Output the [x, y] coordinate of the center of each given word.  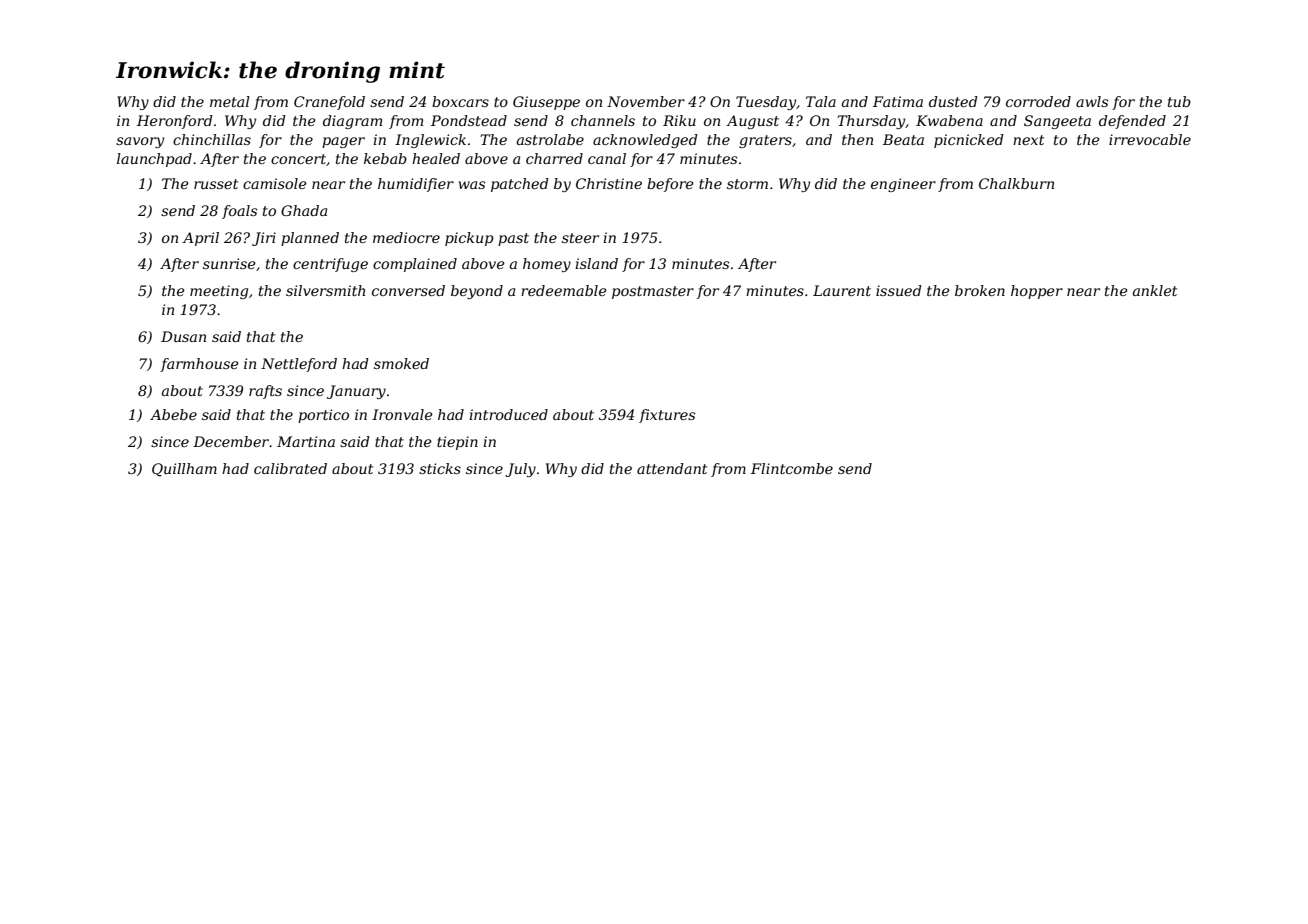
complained [415, 265]
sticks [440, 468]
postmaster [653, 292]
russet [216, 184]
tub [1179, 101]
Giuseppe [546, 103]
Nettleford [299, 365]
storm [747, 184]
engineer [903, 185]
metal [230, 101]
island [596, 263]
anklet [1155, 290]
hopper [1037, 292]
